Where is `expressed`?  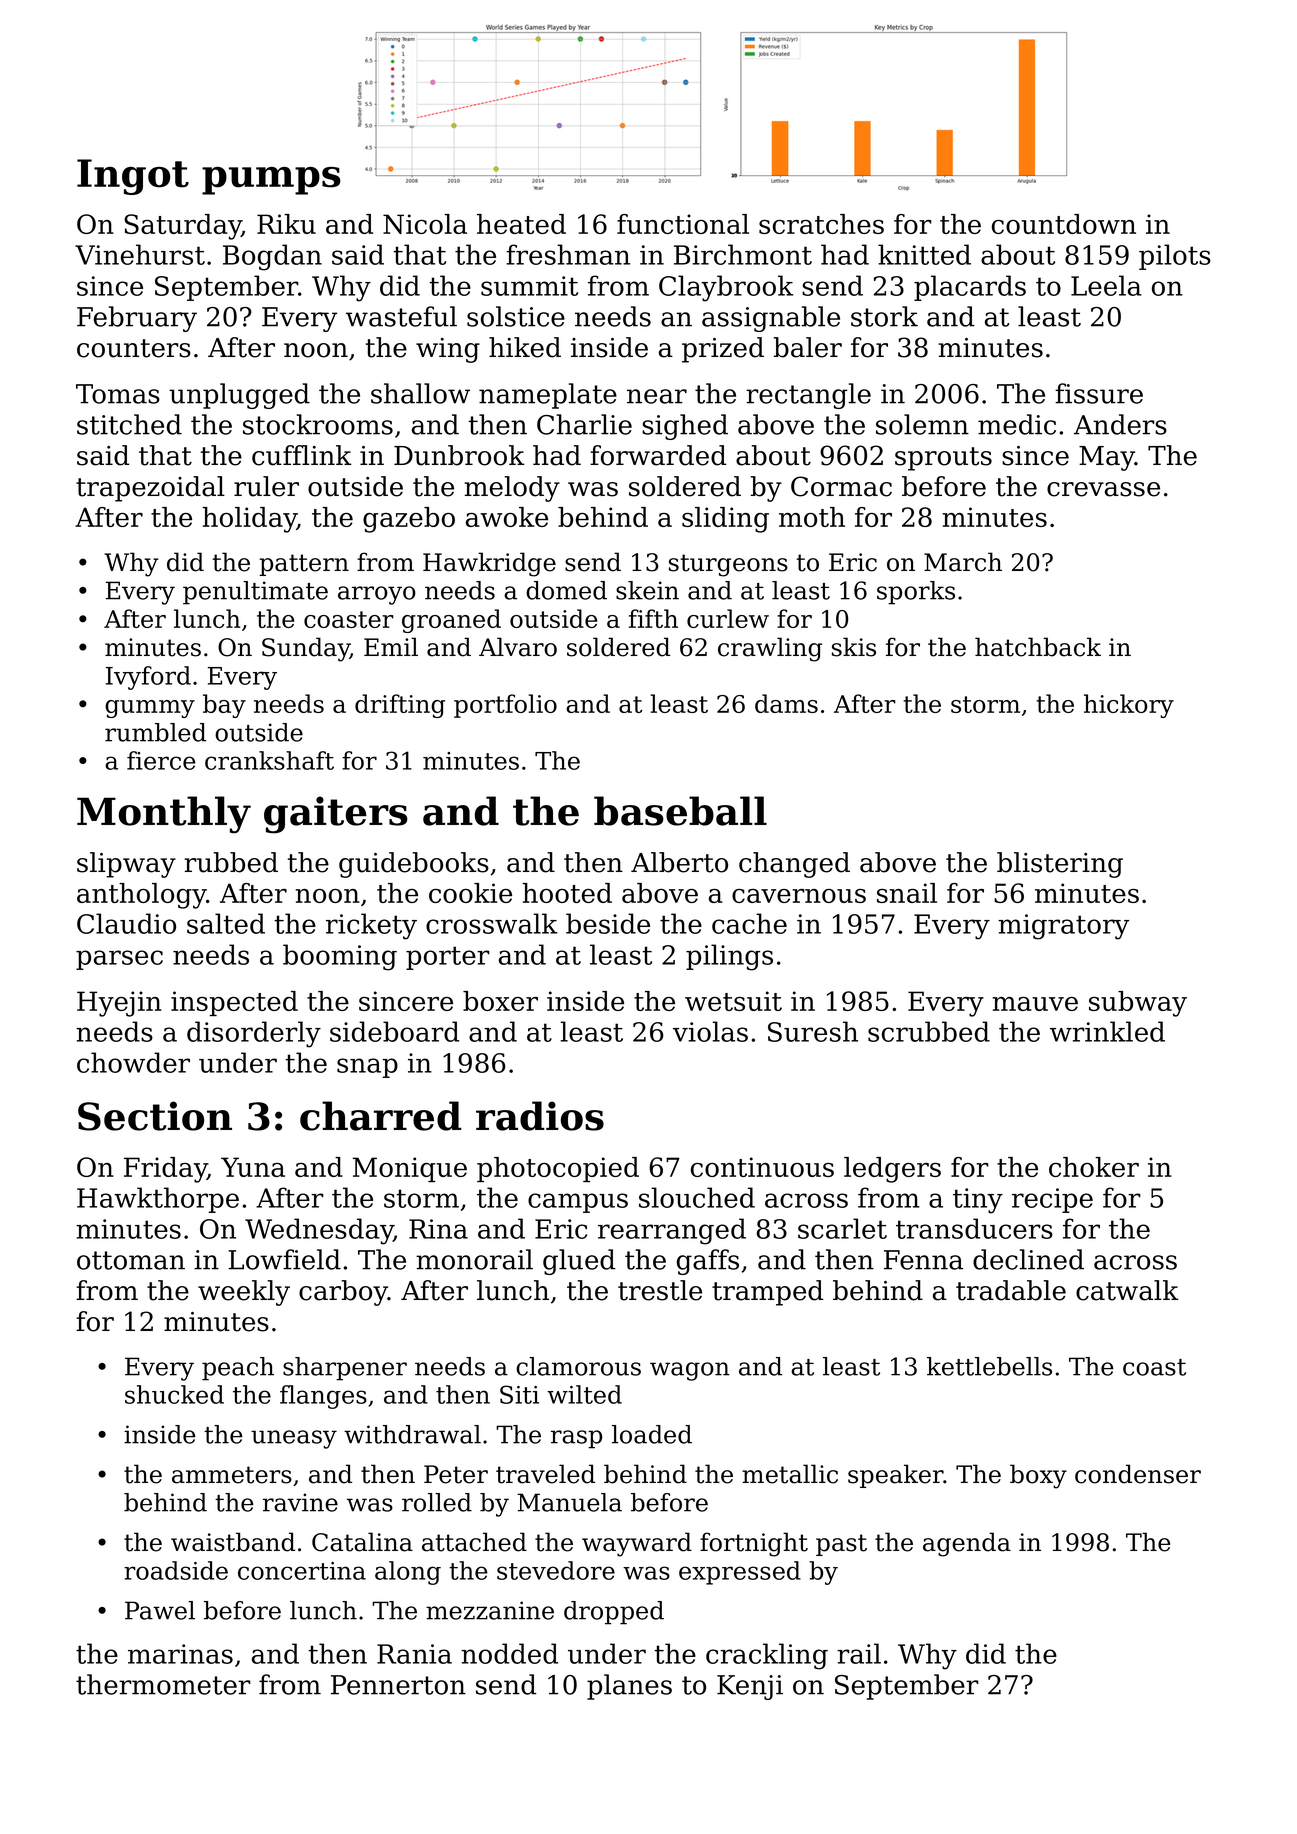 expressed is located at coordinates (740, 1573).
